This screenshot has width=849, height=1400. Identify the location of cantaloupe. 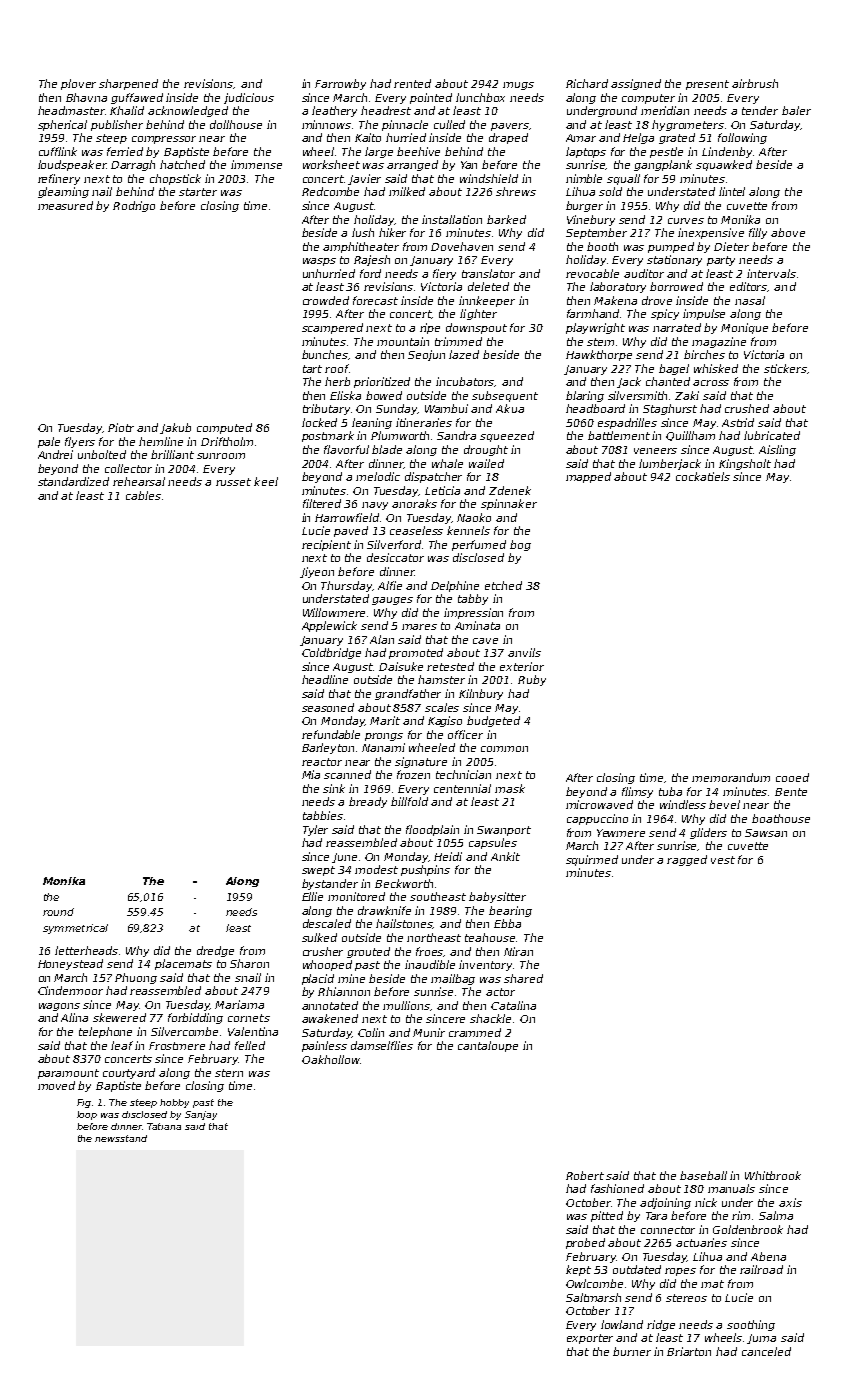
(488, 1046).
